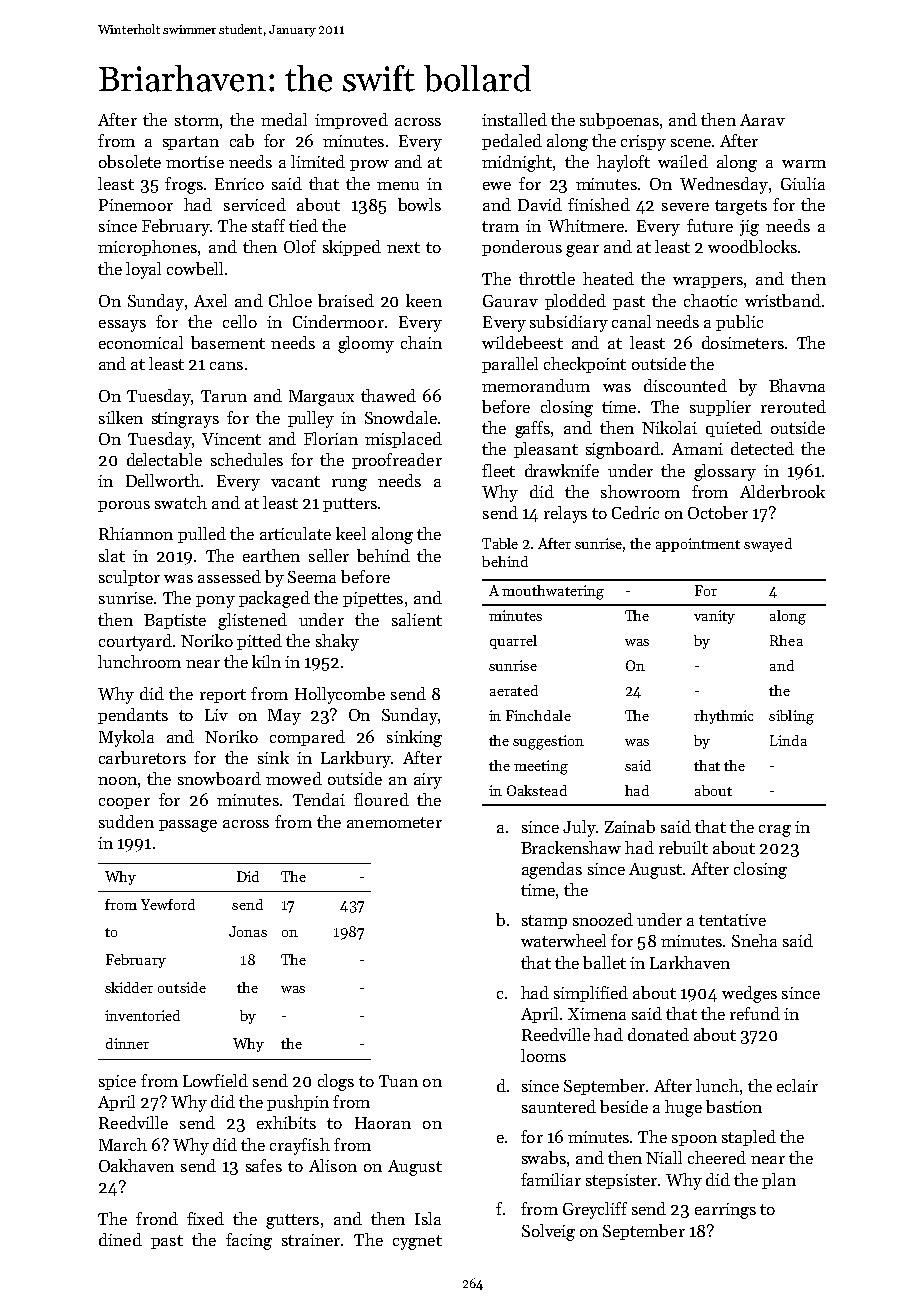 The image size is (924, 1314). What do you see at coordinates (630, 826) in the screenshot?
I see `Zainab` at bounding box center [630, 826].
